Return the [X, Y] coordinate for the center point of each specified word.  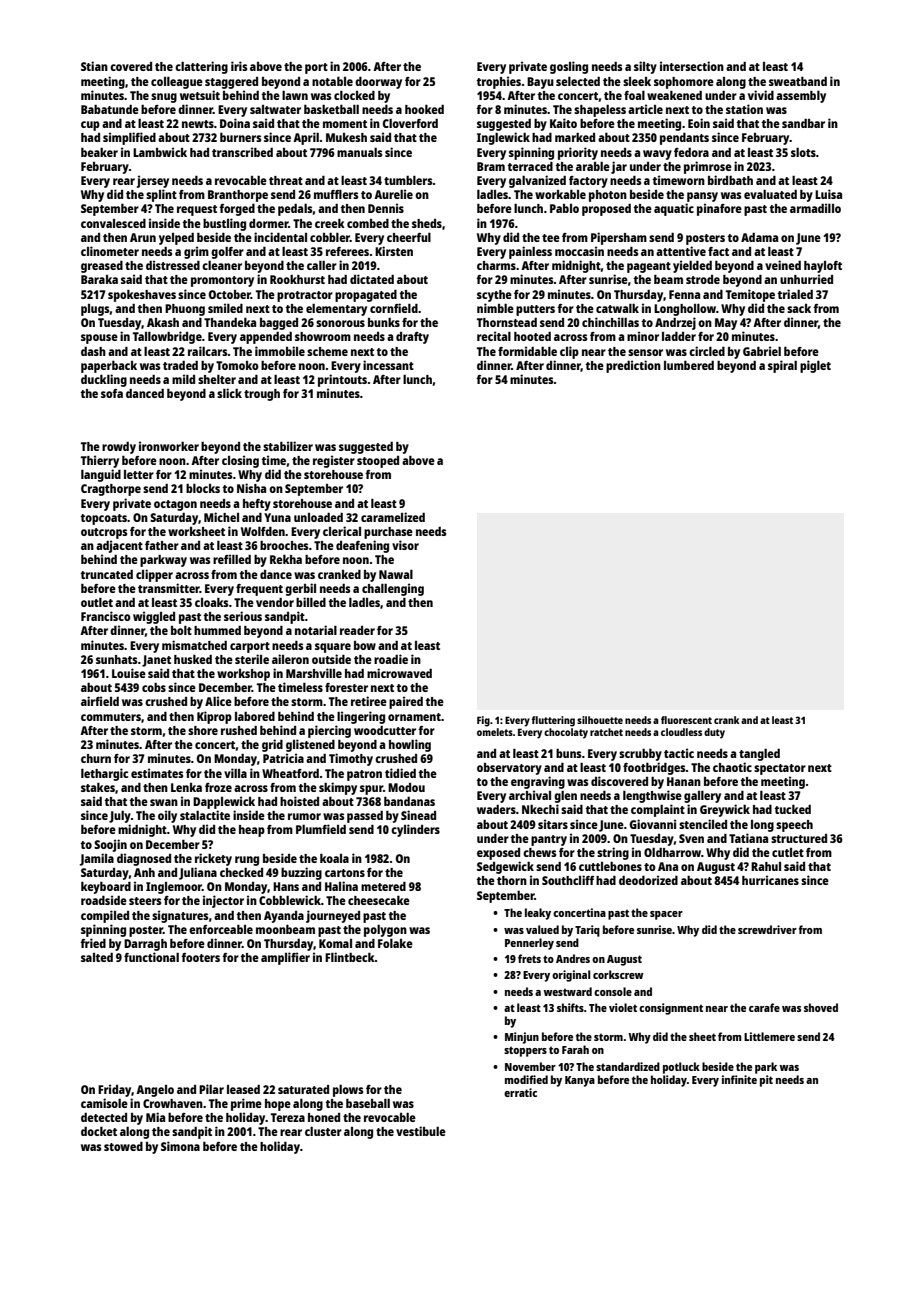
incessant [388, 365]
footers [200, 957]
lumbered [689, 365]
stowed [123, 1146]
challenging [393, 589]
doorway [378, 83]
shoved [821, 1007]
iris [239, 66]
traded [180, 365]
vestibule [421, 1131]
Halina [341, 886]
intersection [692, 66]
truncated [106, 574]
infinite [739, 1079]
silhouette [600, 720]
